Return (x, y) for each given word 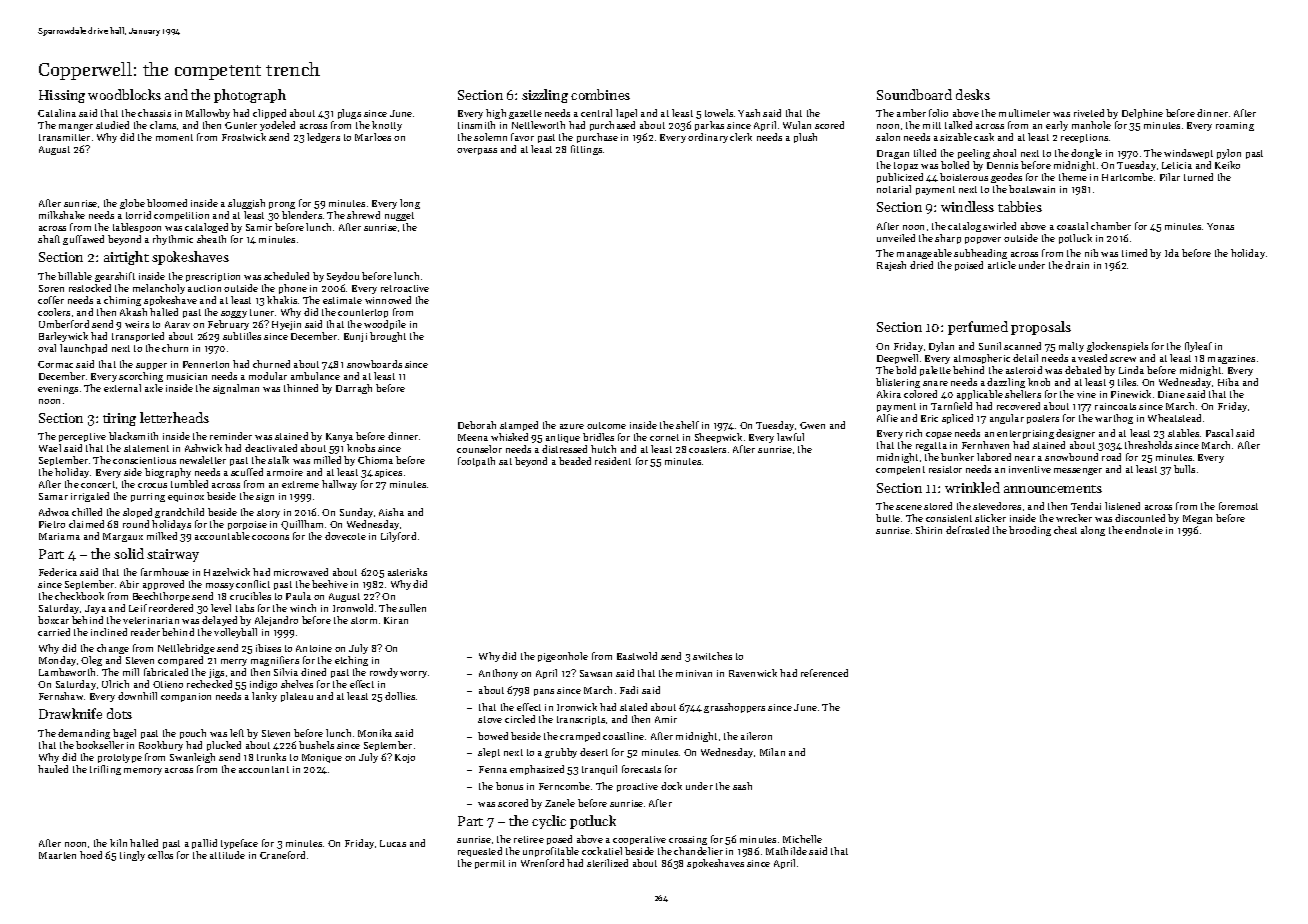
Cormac (55, 364)
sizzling (545, 96)
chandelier (698, 851)
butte (888, 518)
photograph (250, 96)
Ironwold (353, 608)
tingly (132, 856)
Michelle (802, 839)
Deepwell (897, 359)
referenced (824, 673)
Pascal (1219, 433)
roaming (1235, 126)
